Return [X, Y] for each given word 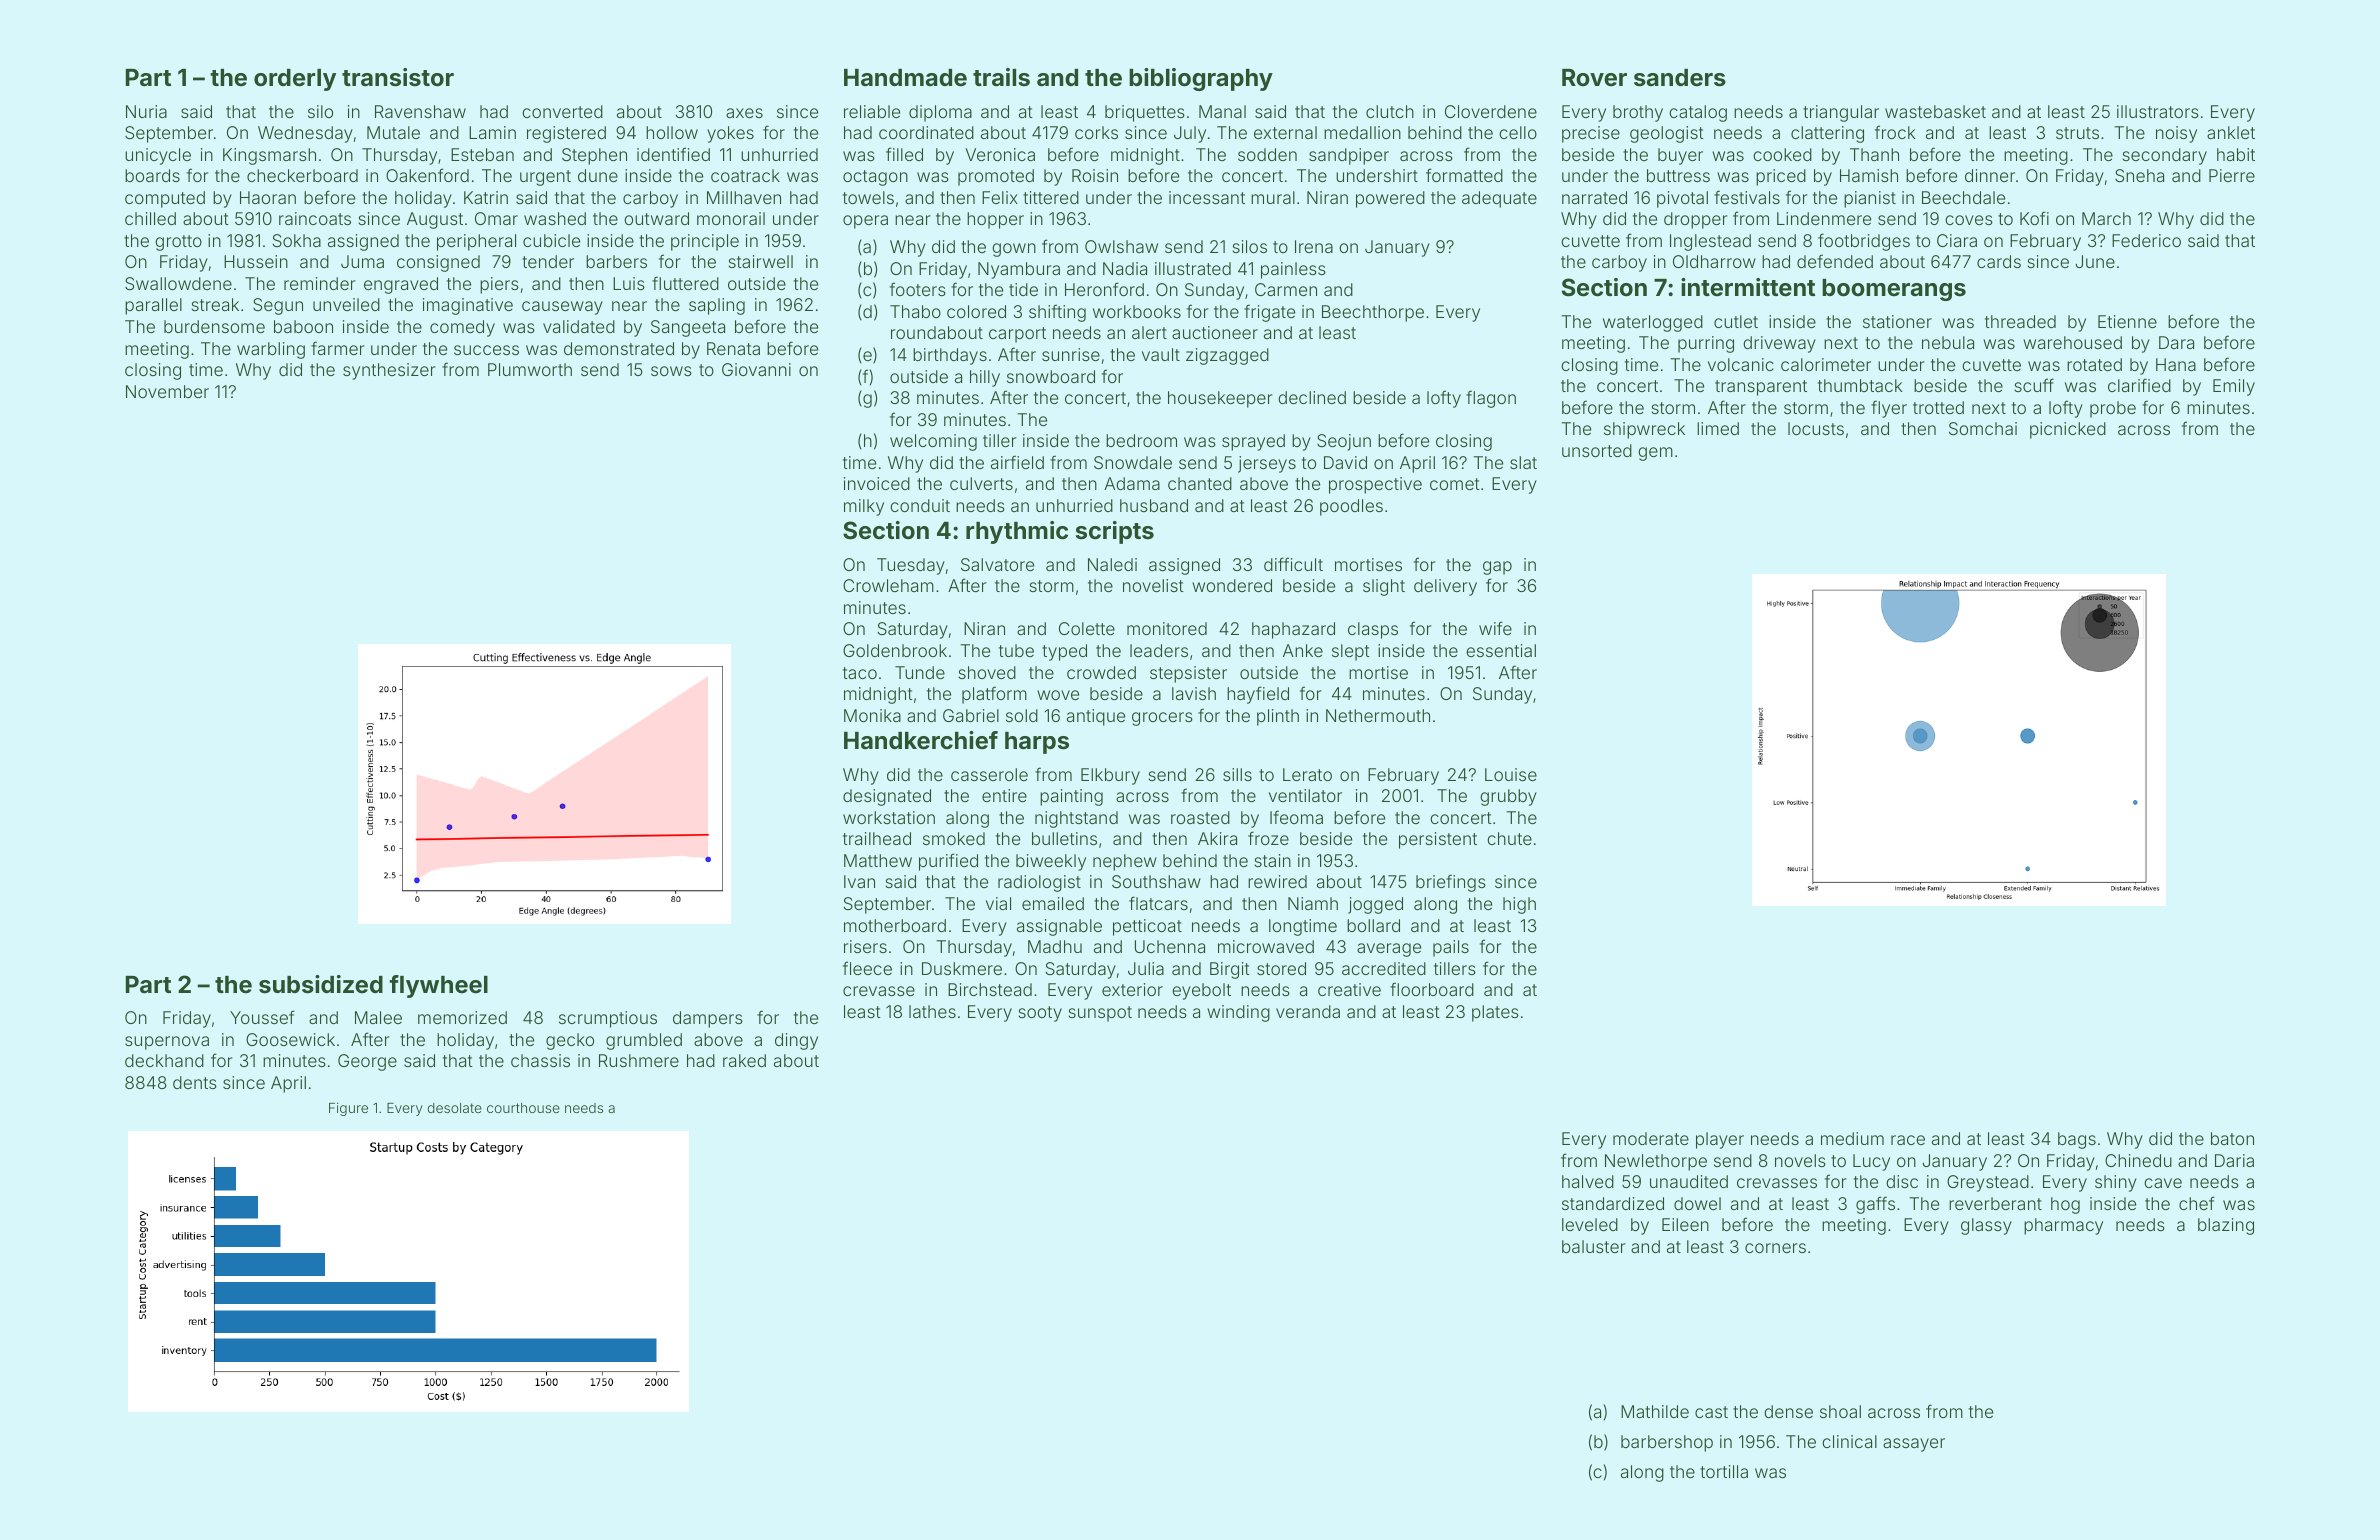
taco [860, 673]
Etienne [2127, 321]
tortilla [1724, 1471]
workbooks [1137, 311]
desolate [455, 1108]
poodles [1351, 507]
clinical [1849, 1441]
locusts [1816, 428]
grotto [178, 243]
